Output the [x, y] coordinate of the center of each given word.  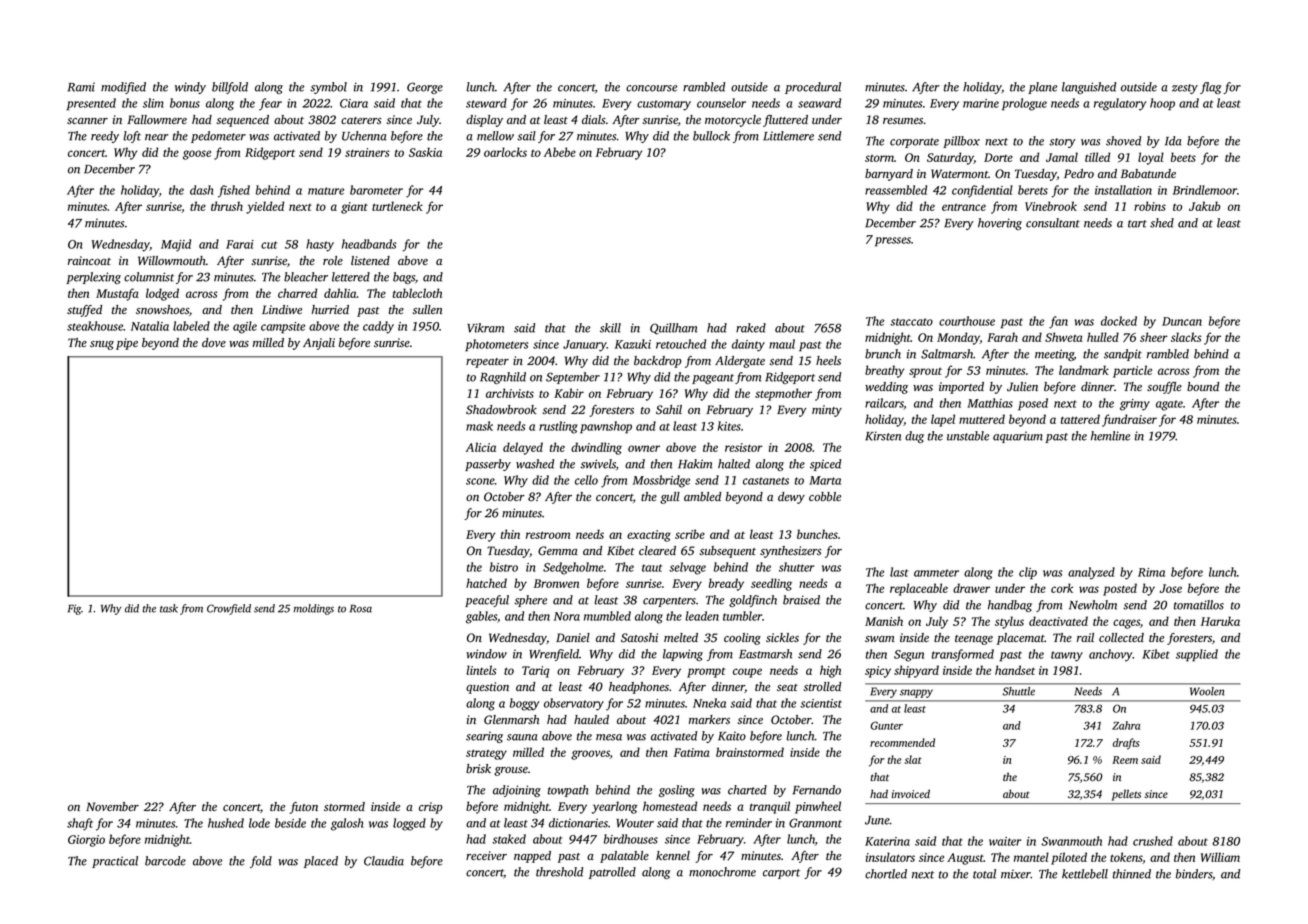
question [487, 688]
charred [297, 293]
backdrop [658, 362]
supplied [1197, 655]
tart [1137, 224]
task [169, 608]
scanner [87, 121]
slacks [1186, 337]
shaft [80, 824]
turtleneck [397, 206]
